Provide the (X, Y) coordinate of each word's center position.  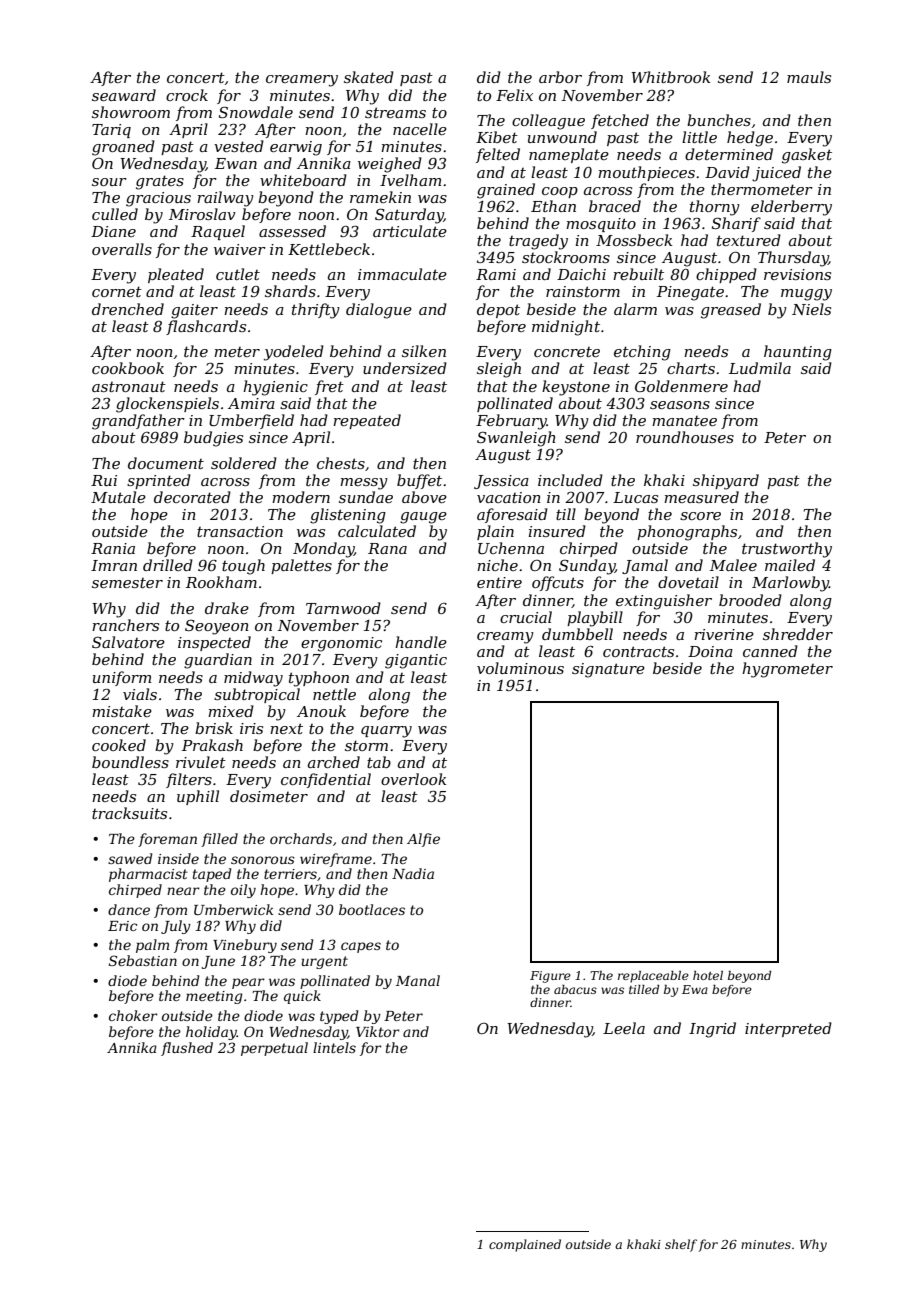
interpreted (788, 1029)
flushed (187, 1049)
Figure (550, 977)
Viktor (378, 1031)
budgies (213, 439)
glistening (348, 516)
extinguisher (664, 602)
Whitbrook (670, 77)
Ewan (236, 163)
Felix (514, 95)
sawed (130, 858)
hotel (708, 975)
